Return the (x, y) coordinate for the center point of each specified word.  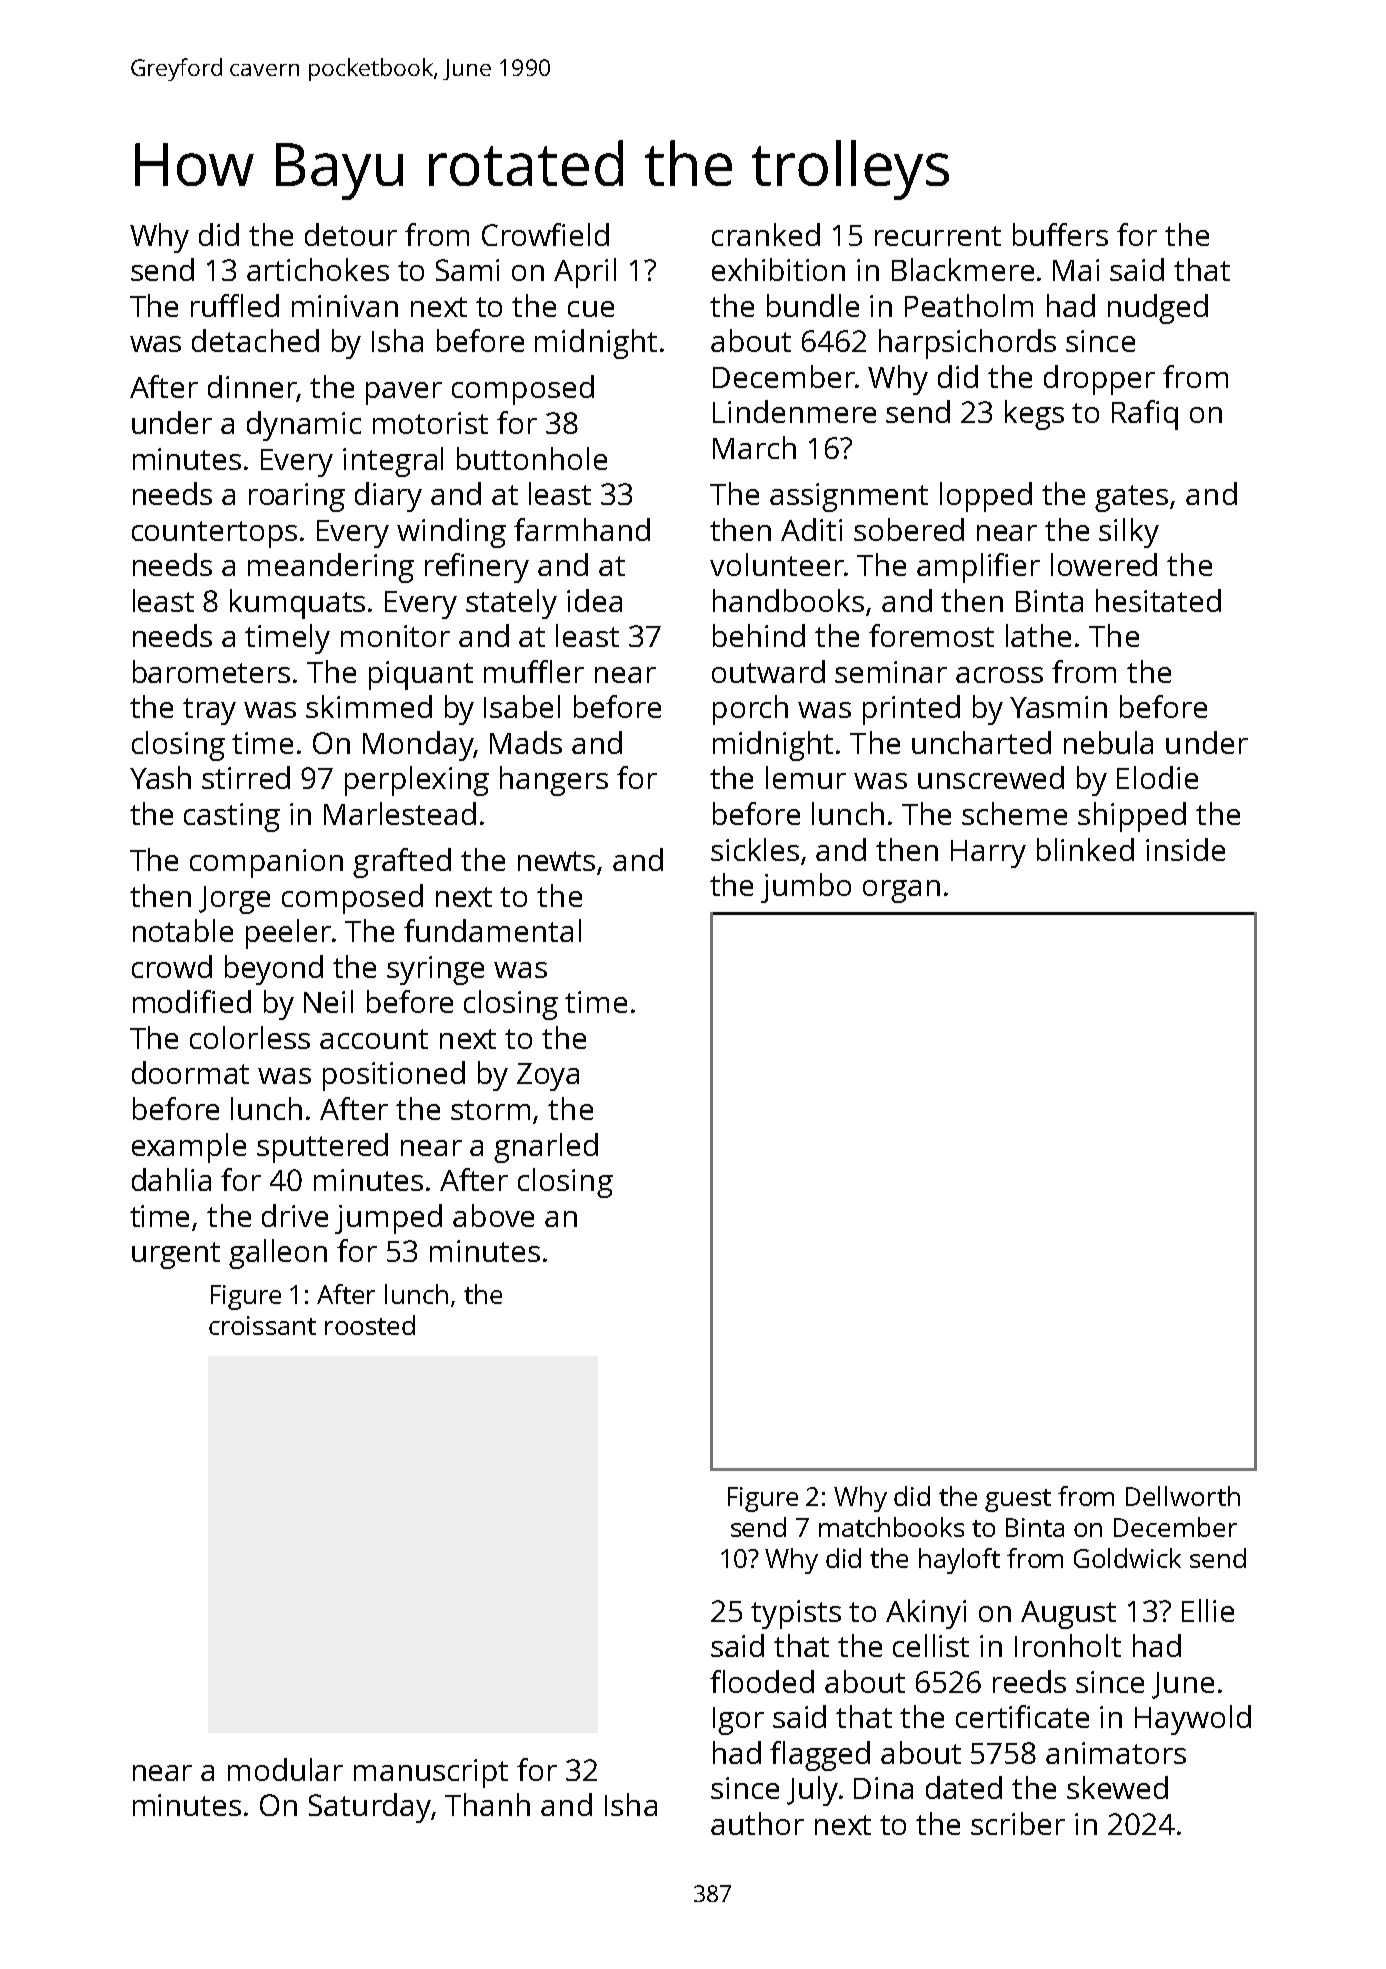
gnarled (546, 1148)
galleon (278, 1254)
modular (285, 1769)
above (493, 1215)
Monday (418, 746)
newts (556, 861)
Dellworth (1183, 1496)
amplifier (978, 568)
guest (1018, 1500)
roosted (370, 1325)
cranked (766, 234)
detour (351, 234)
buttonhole (532, 458)
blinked (1085, 849)
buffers (1060, 234)
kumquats (297, 604)
